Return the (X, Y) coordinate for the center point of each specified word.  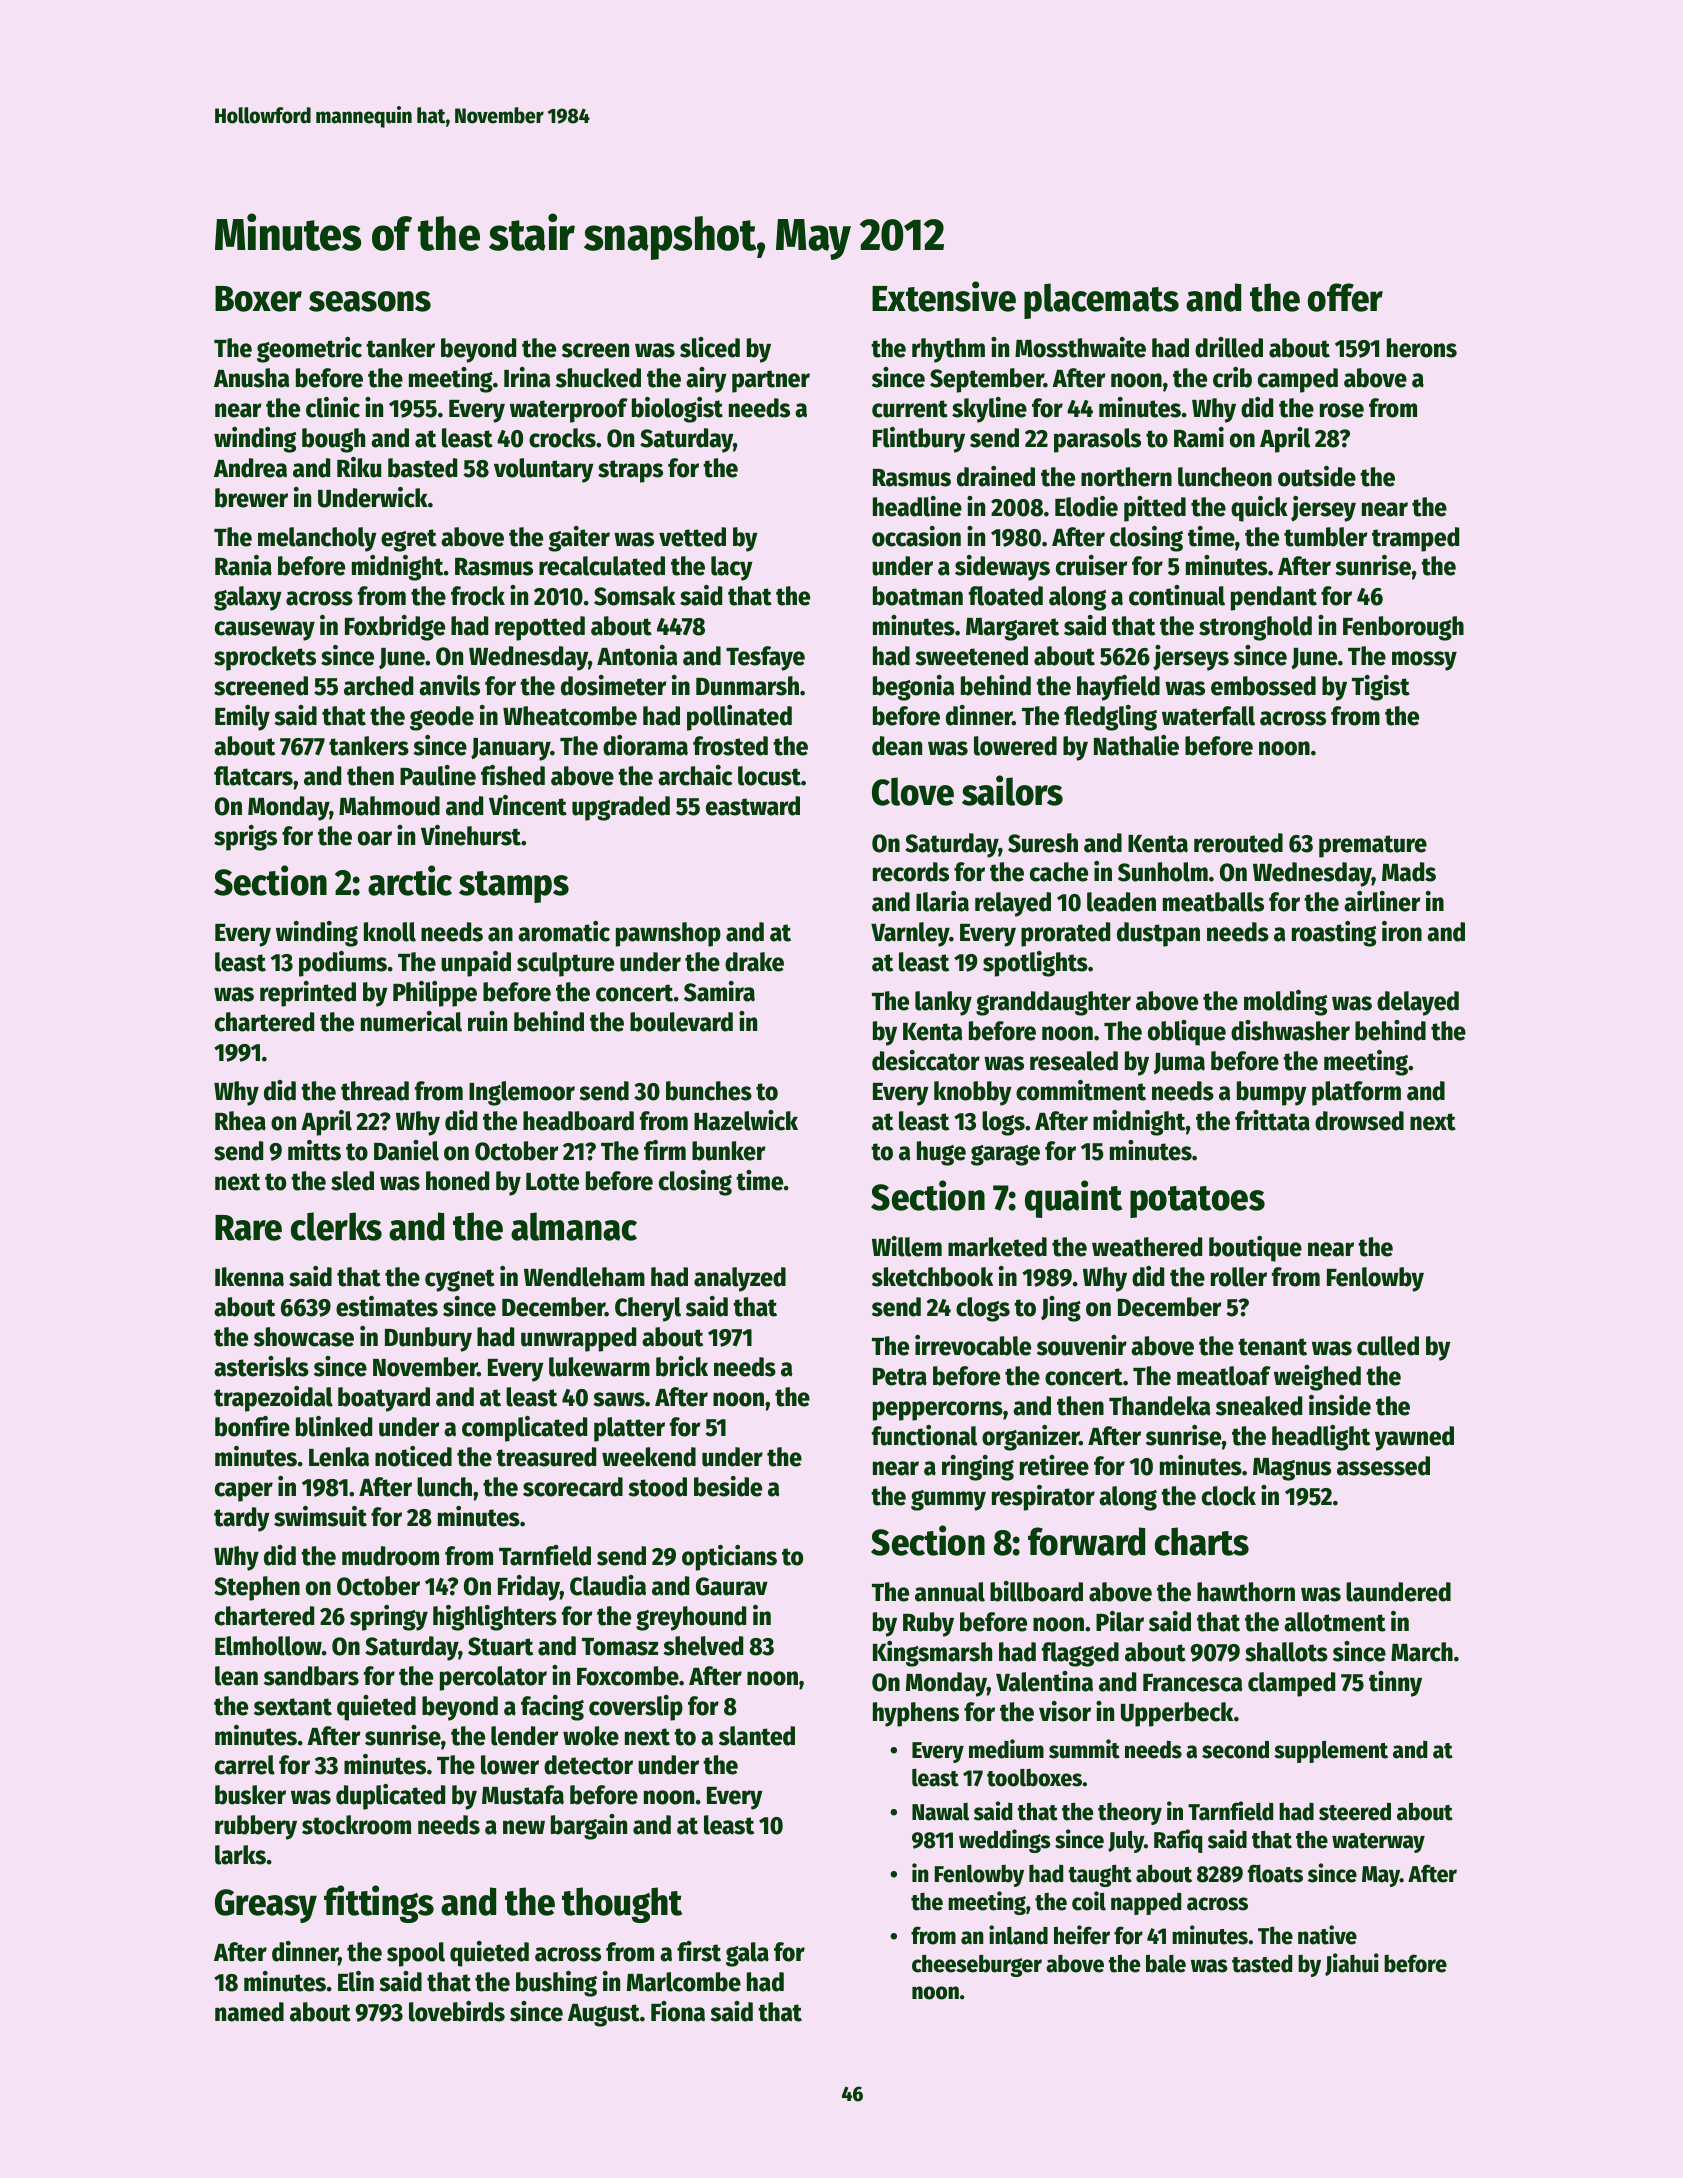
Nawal (940, 1812)
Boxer (258, 299)
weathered (1147, 1247)
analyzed (740, 1279)
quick (1259, 509)
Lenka (339, 1457)
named (249, 2012)
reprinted (308, 994)
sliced (710, 347)
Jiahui (1352, 1964)
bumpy (1272, 1093)
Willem (907, 1246)
